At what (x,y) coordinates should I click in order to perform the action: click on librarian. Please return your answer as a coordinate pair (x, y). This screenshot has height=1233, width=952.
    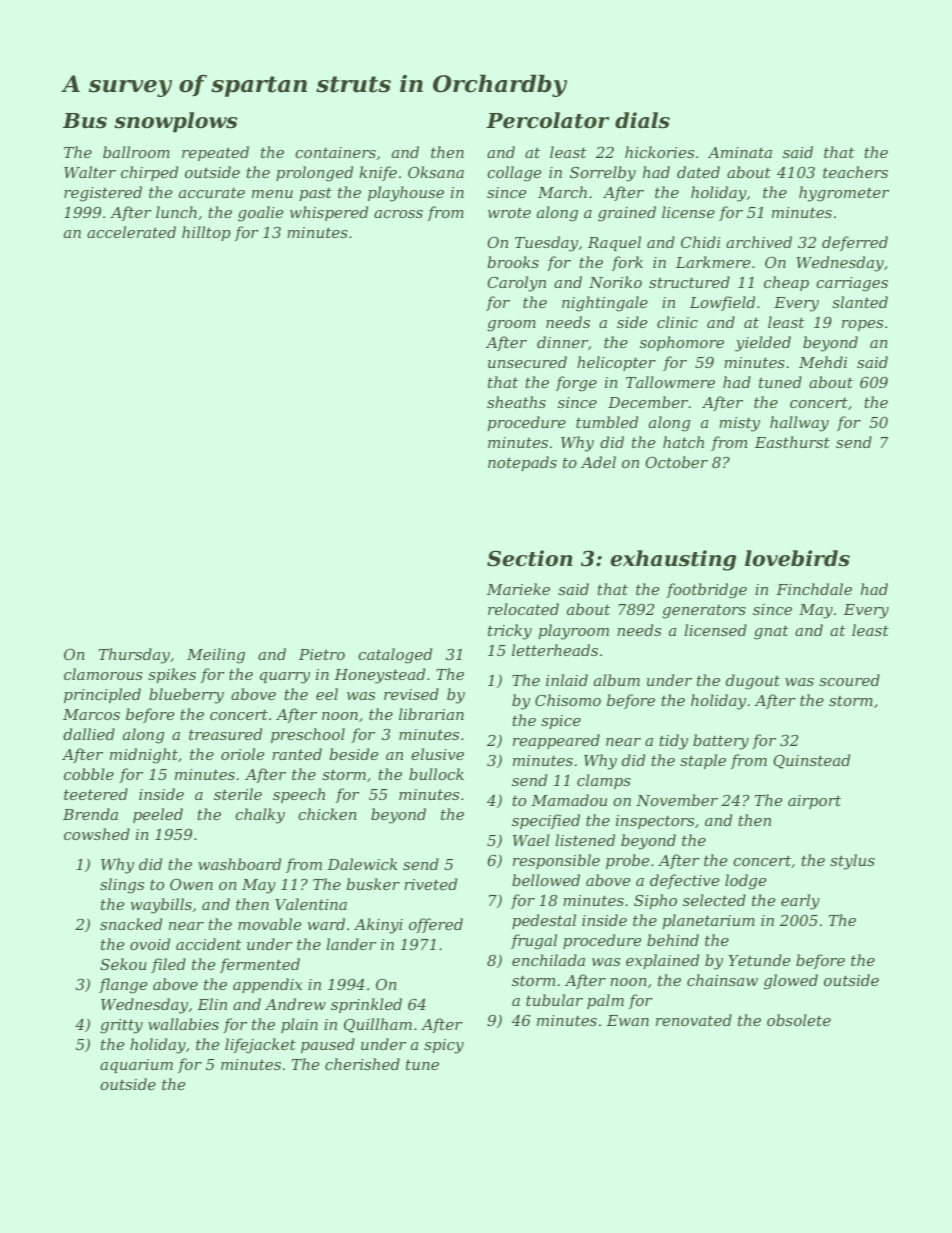
    Looking at the image, I should click on (431, 714).
